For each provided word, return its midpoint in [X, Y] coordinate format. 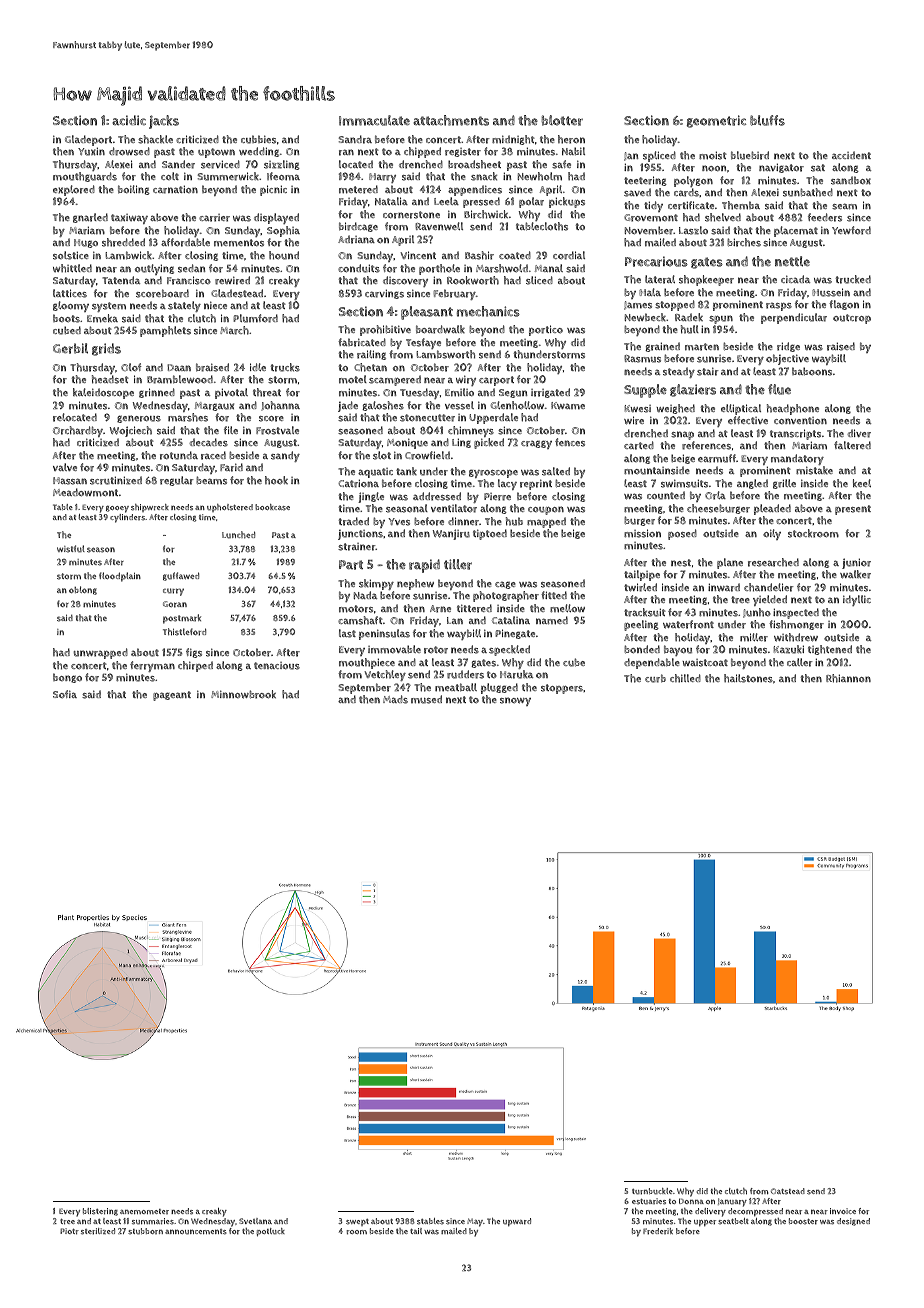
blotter [562, 120]
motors [356, 609]
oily [772, 534]
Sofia [65, 694]
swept [357, 1222]
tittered [474, 608]
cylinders [127, 518]
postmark [182, 619]
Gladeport [88, 140]
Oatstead [788, 1191]
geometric [716, 121]
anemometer [144, 1211]
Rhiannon [848, 678]
